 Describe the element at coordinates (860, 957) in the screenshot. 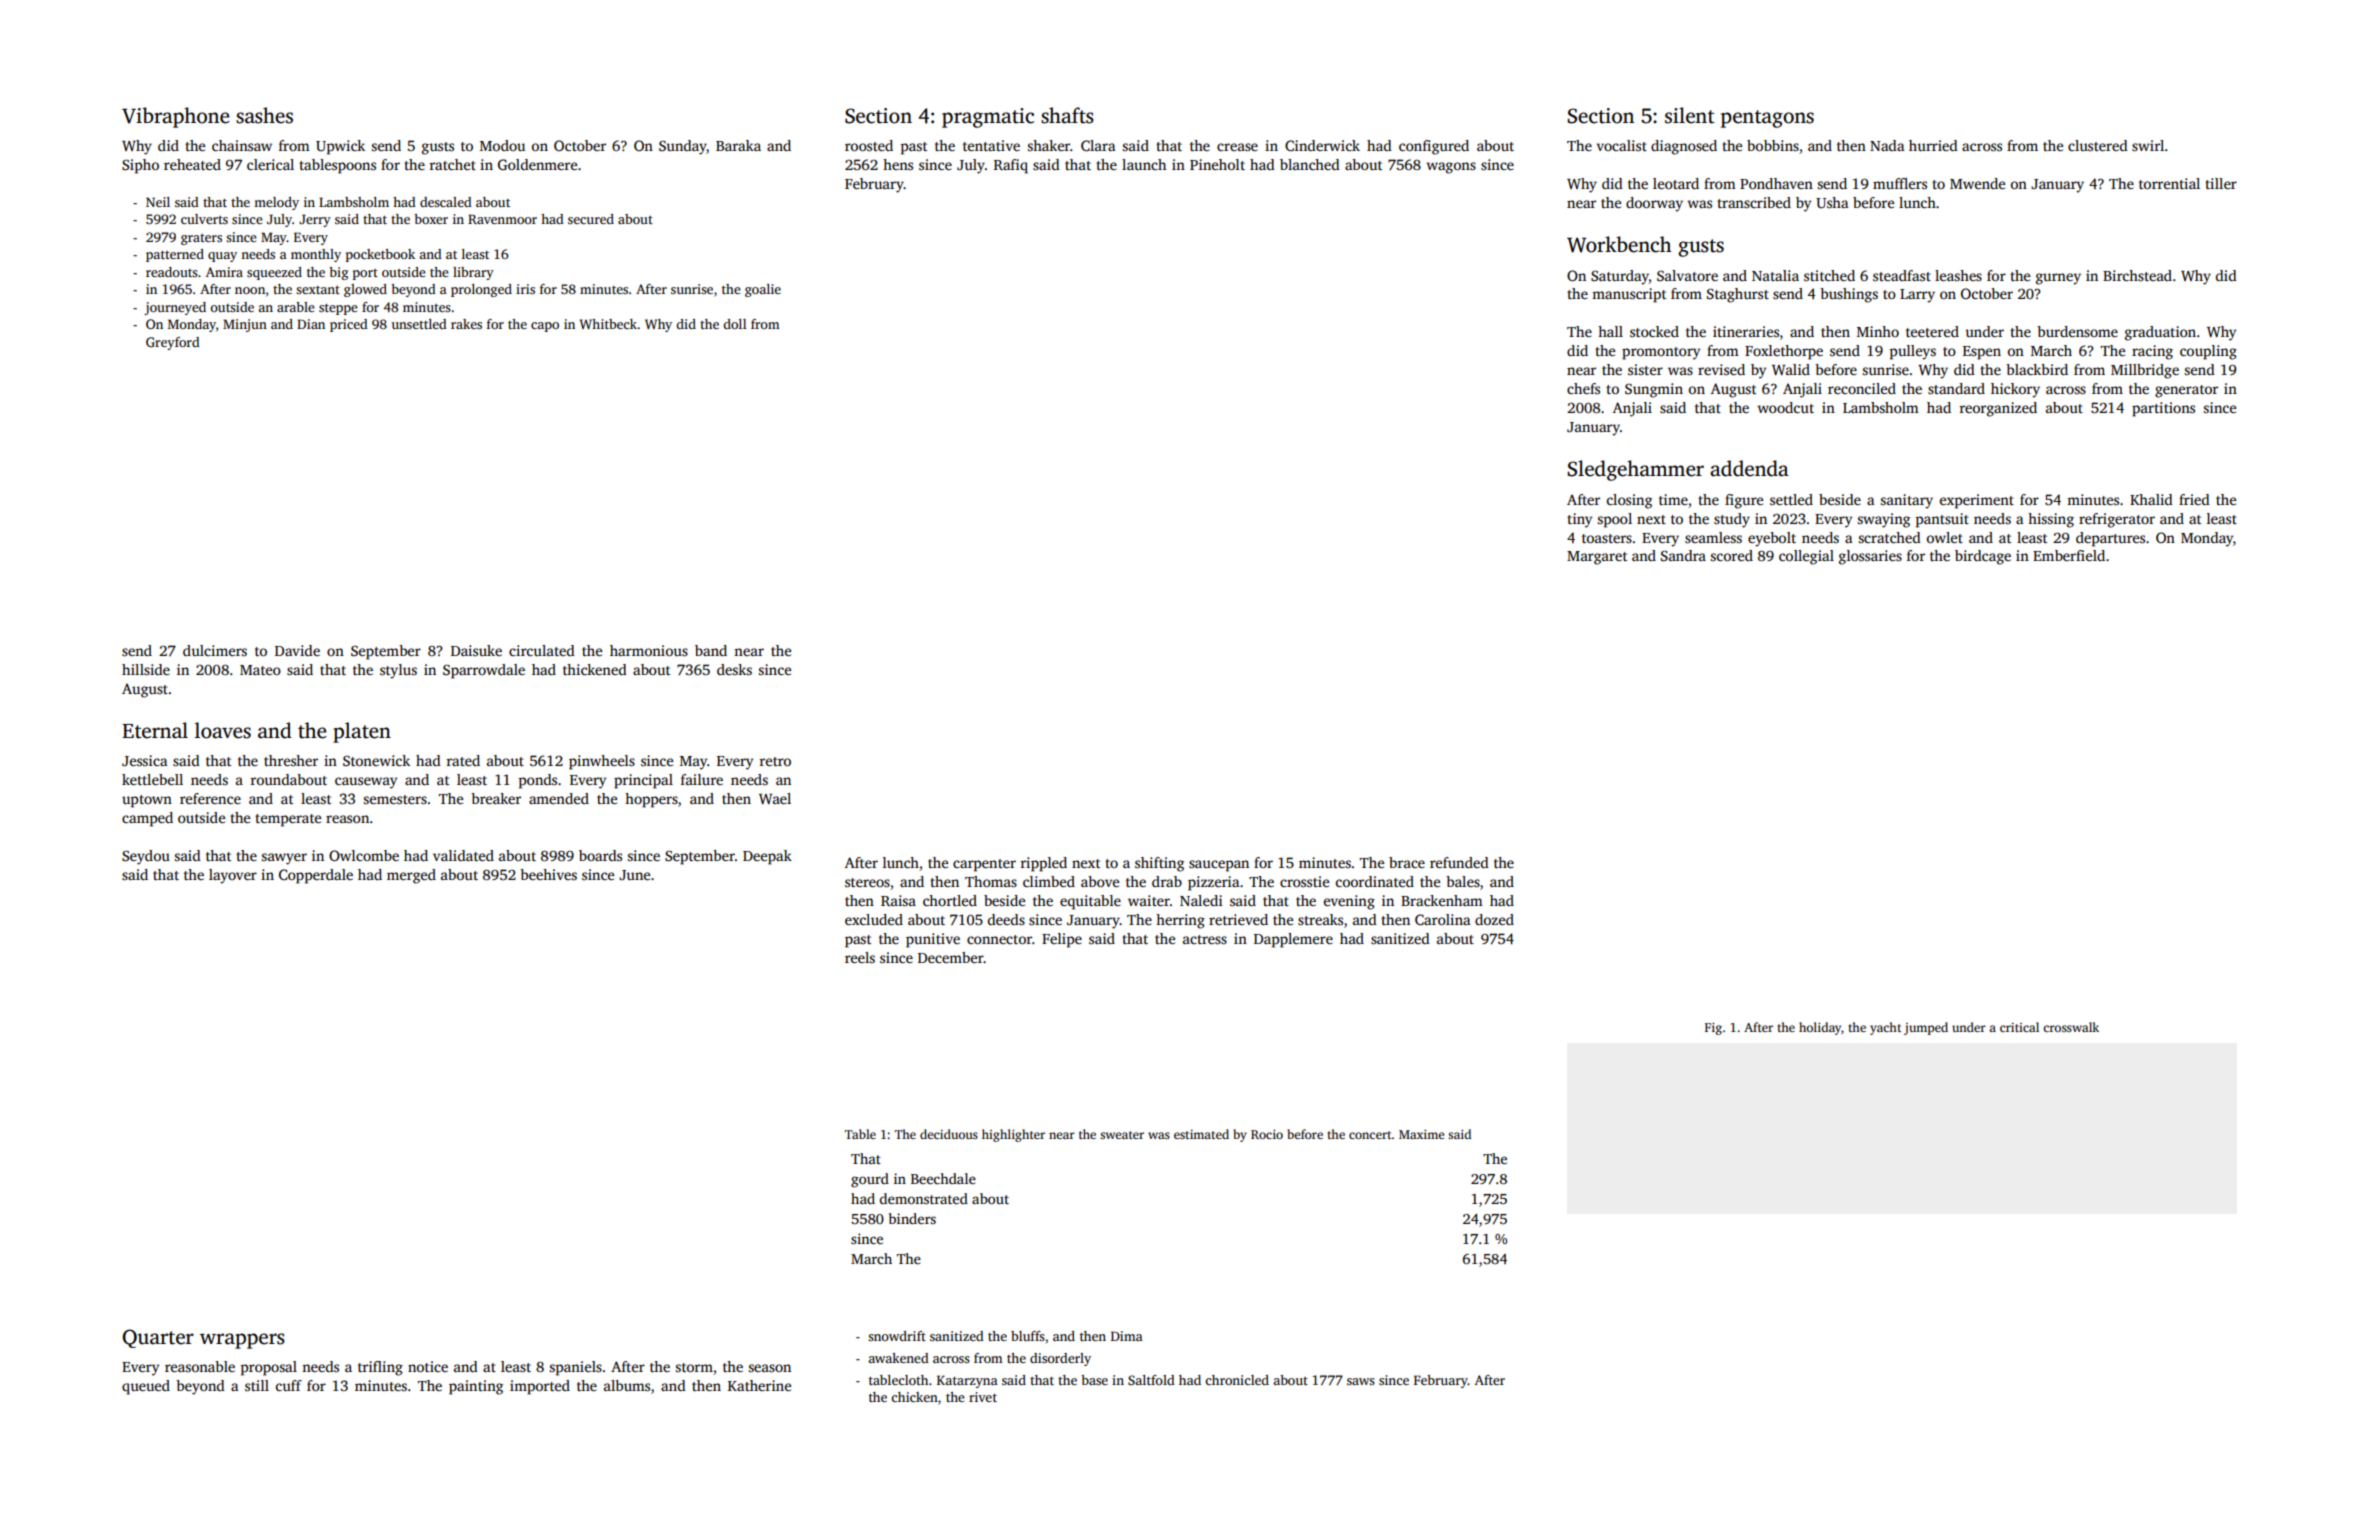

I see `reels` at that location.
